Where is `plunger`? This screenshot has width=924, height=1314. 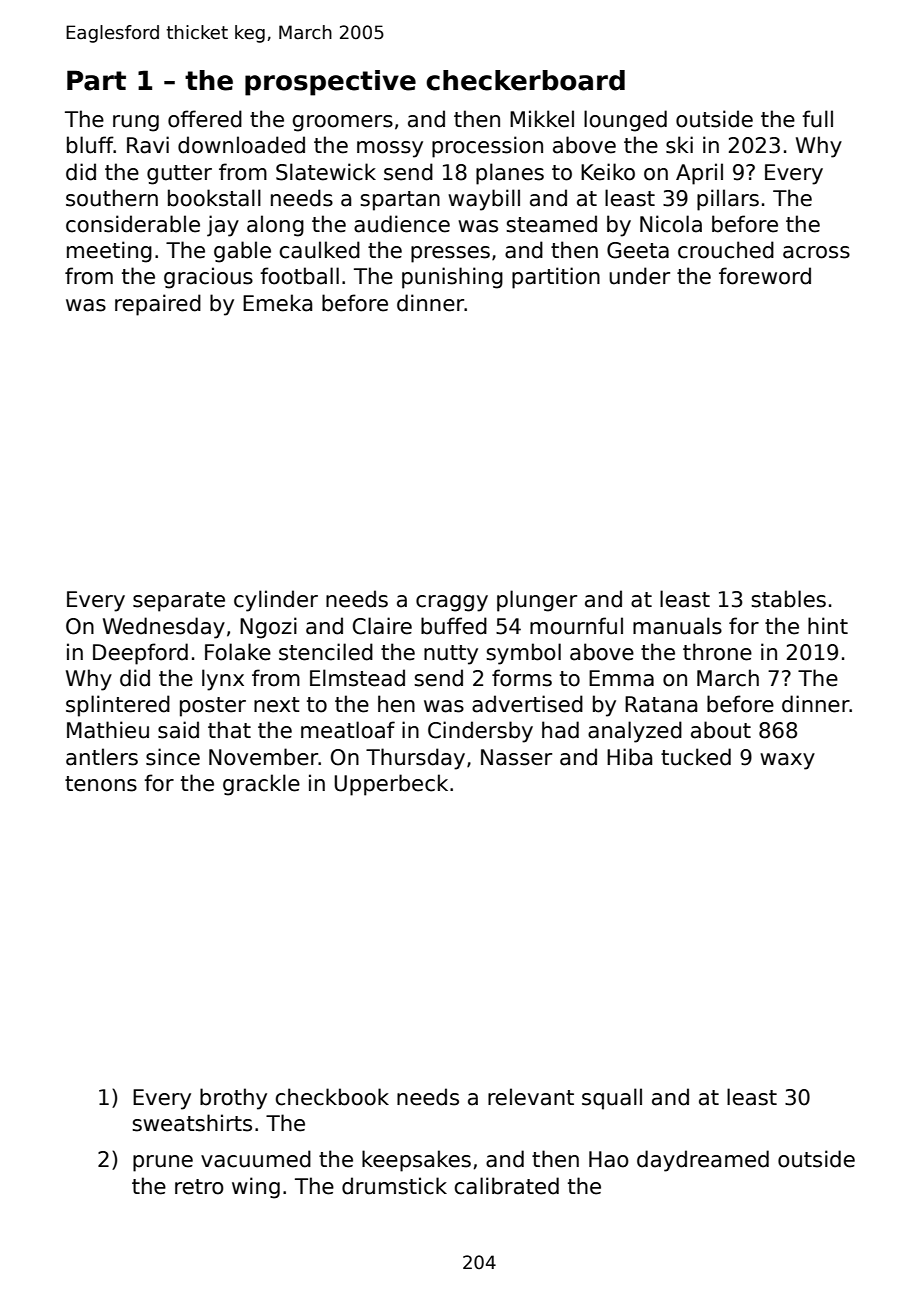
plunger is located at coordinates (537, 601).
